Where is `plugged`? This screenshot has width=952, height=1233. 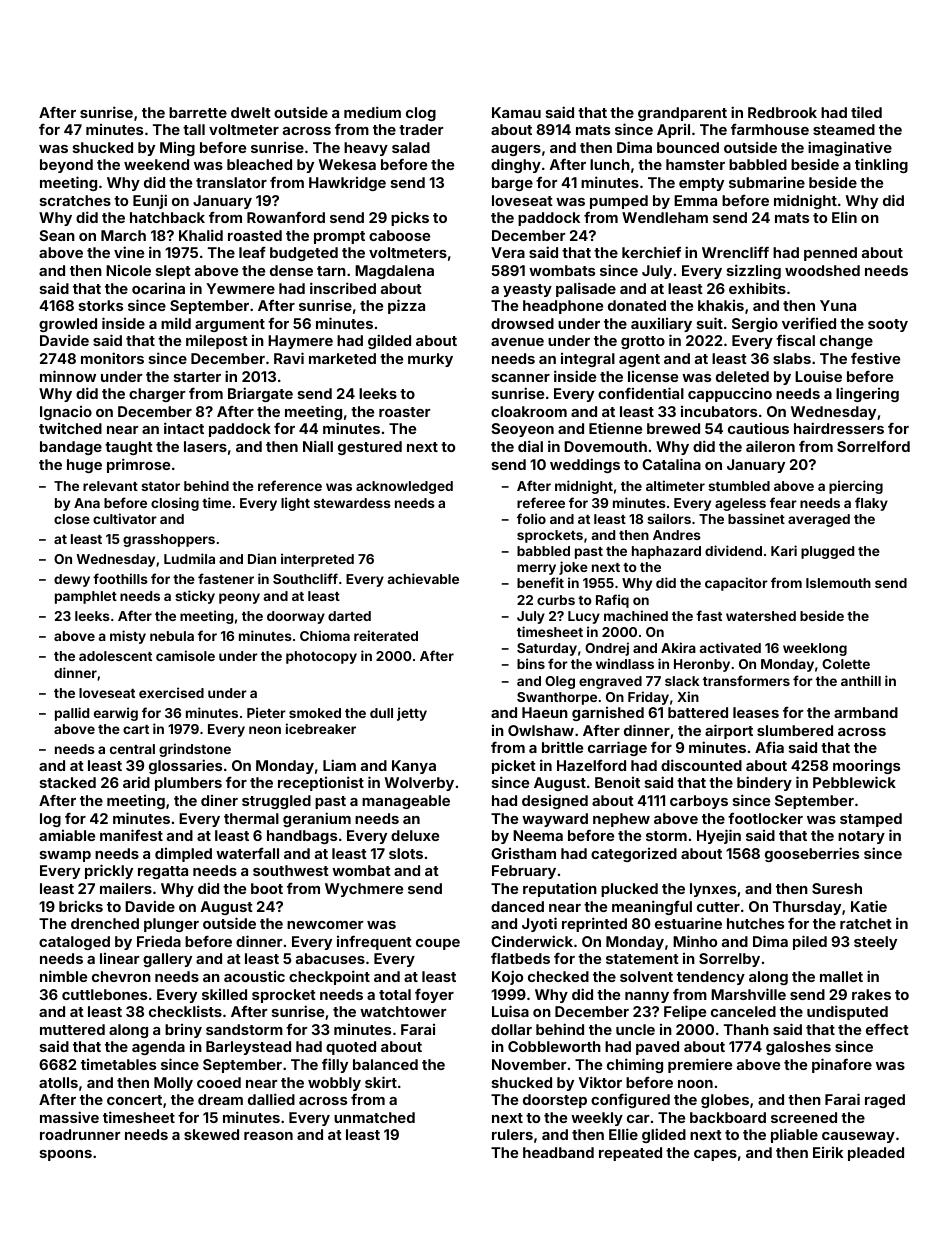 plugged is located at coordinates (827, 552).
